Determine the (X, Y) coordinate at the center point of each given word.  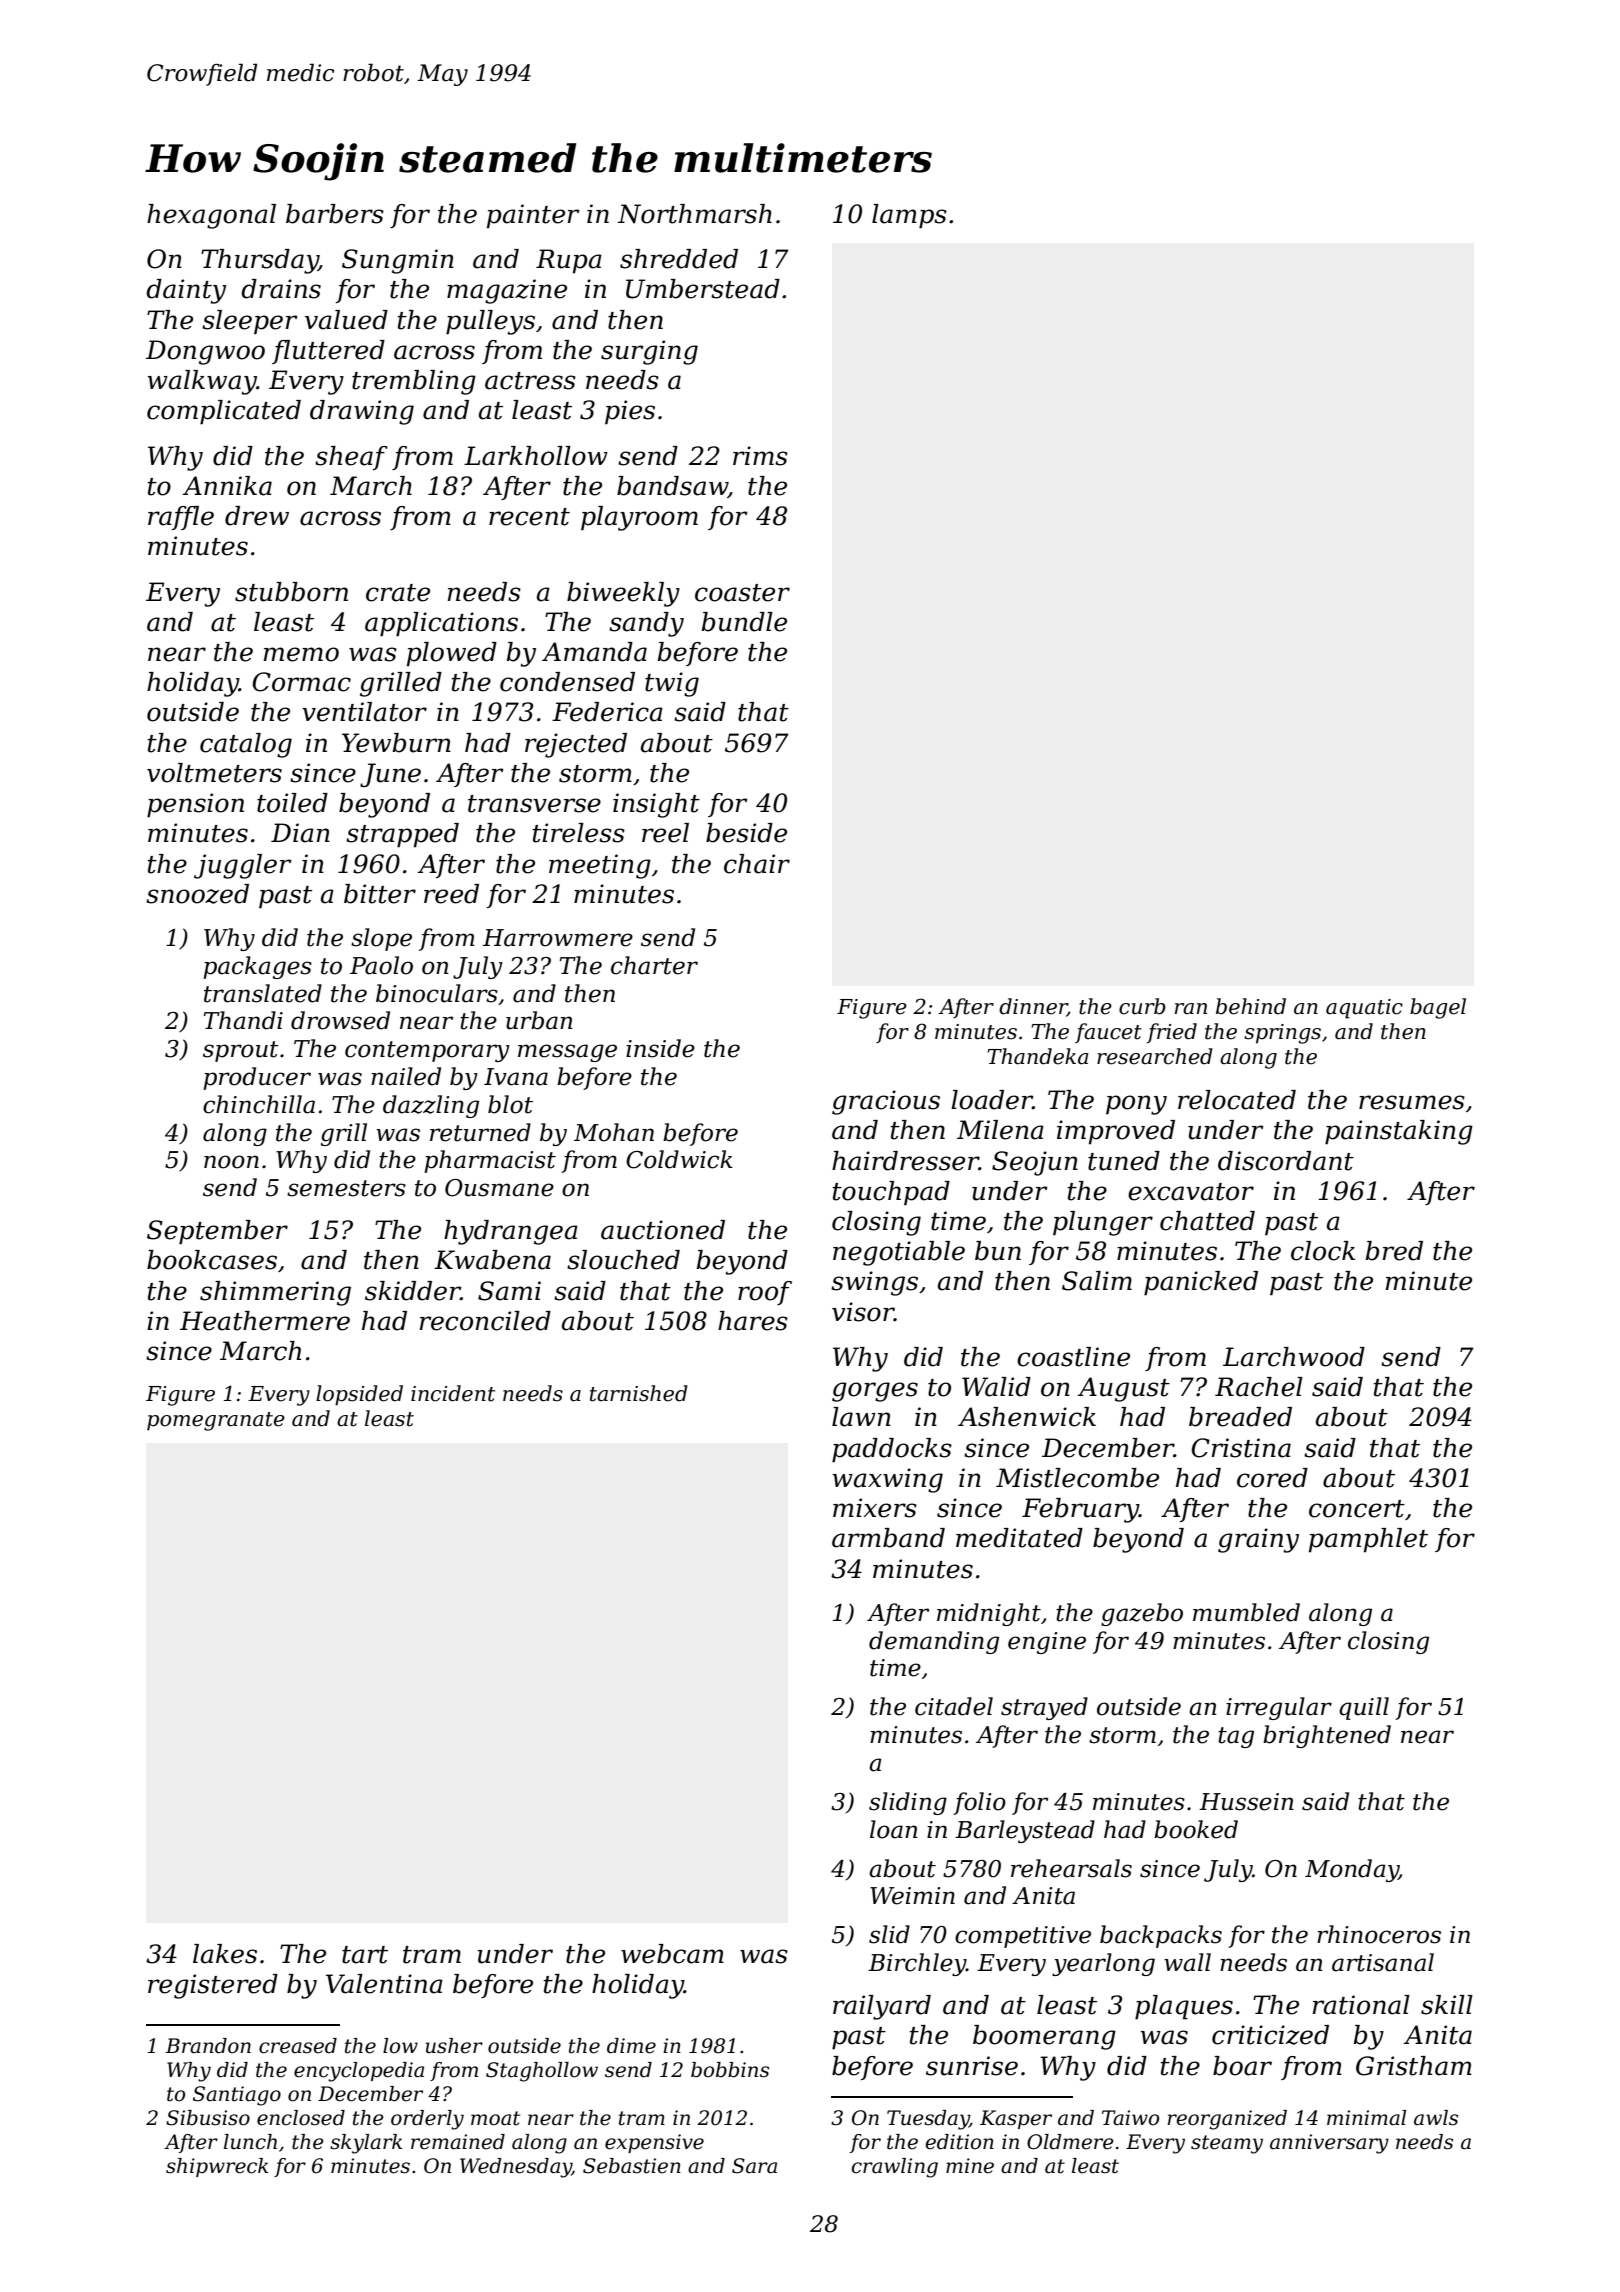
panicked (1201, 1283)
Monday (1352, 1870)
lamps (909, 216)
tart (365, 1955)
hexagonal (211, 216)
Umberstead (703, 289)
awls (1436, 2118)
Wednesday (516, 2168)
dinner (1033, 1007)
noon (231, 1162)
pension (195, 805)
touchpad (891, 1193)
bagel (1438, 1008)
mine (970, 2166)
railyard (882, 2007)
